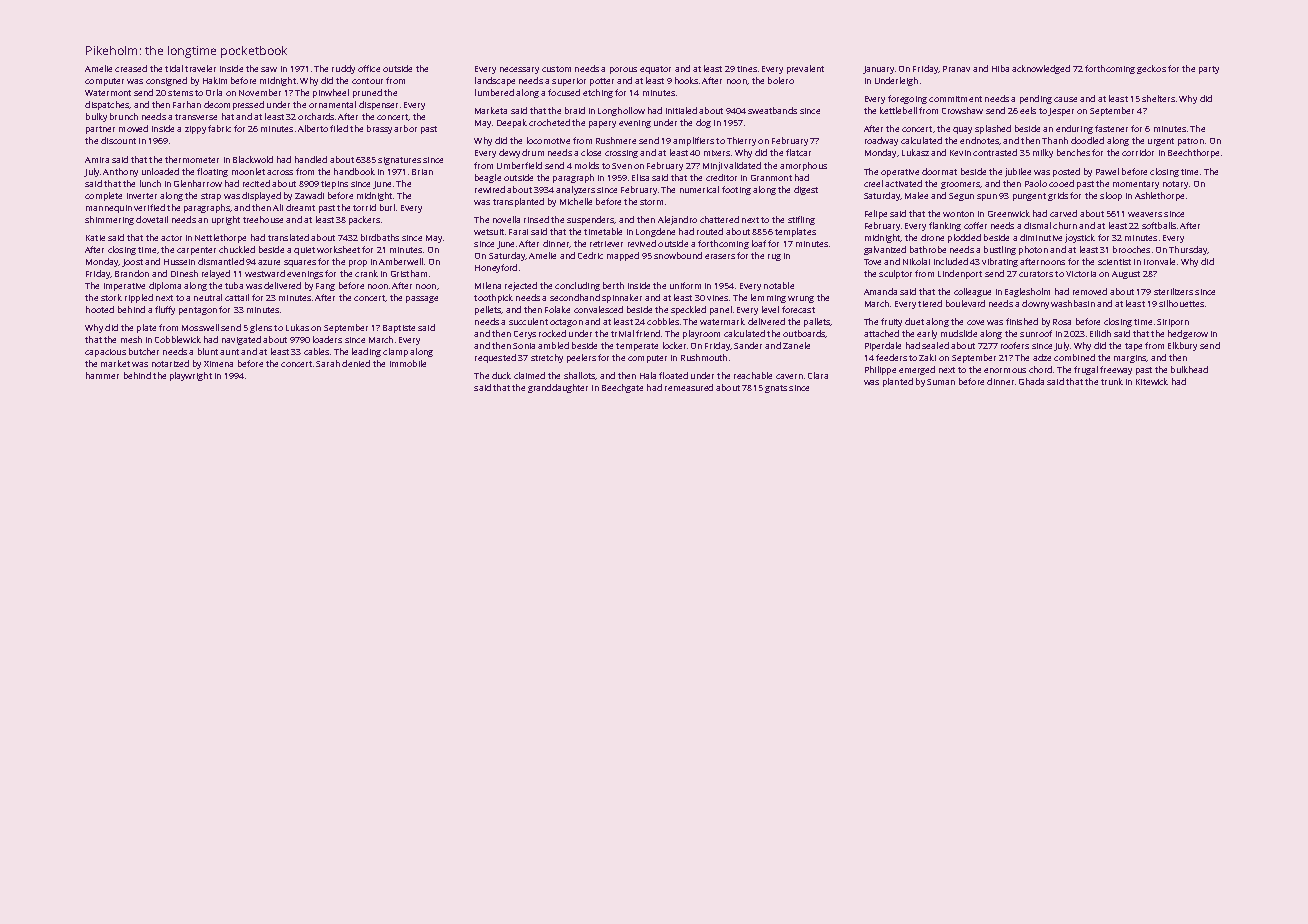  What do you see at coordinates (575, 110) in the screenshot?
I see `braid` at bounding box center [575, 110].
